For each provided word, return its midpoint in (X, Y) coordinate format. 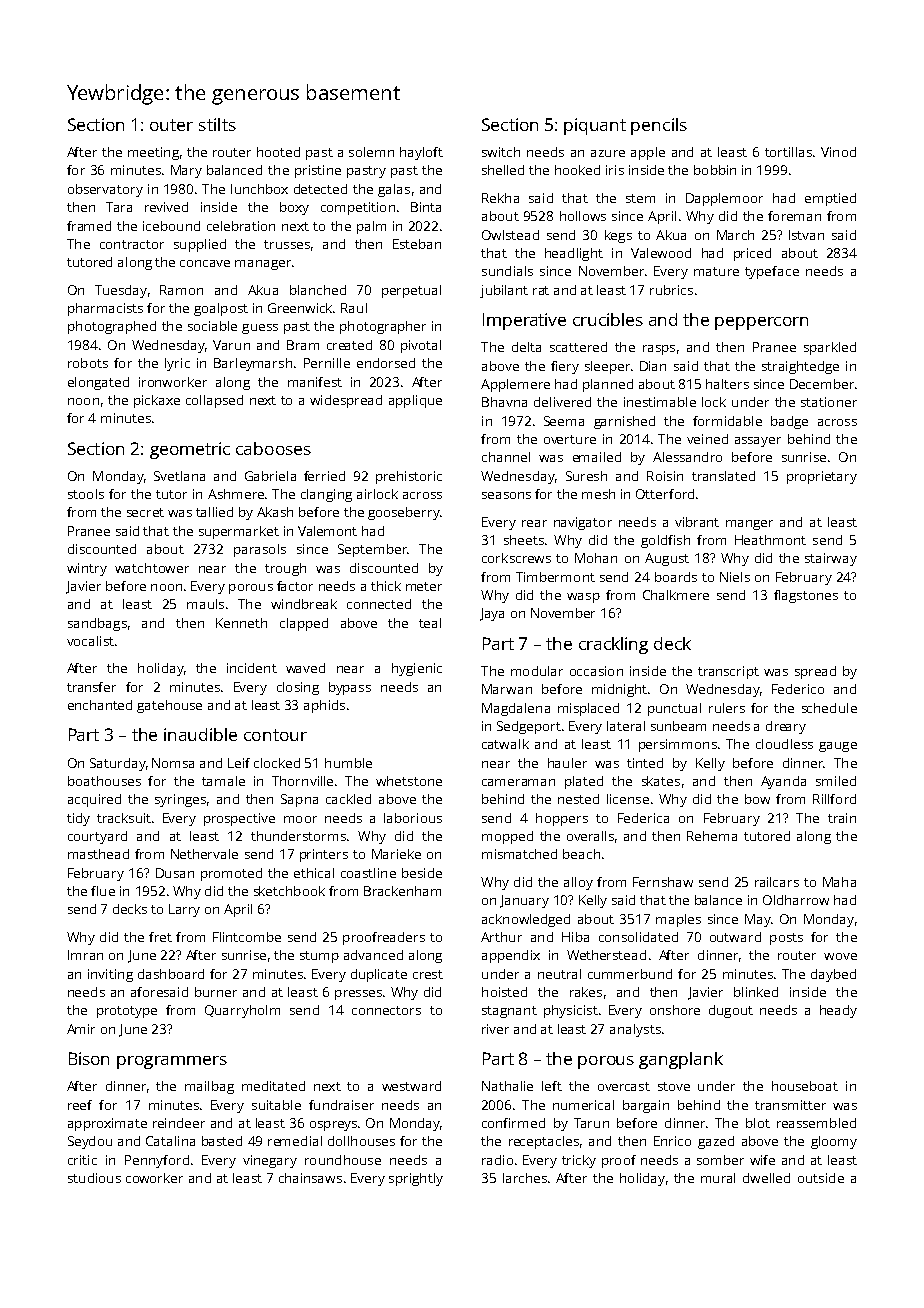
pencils (659, 126)
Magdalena (516, 709)
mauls (205, 604)
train (842, 818)
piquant (595, 126)
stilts (217, 124)
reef (80, 1105)
